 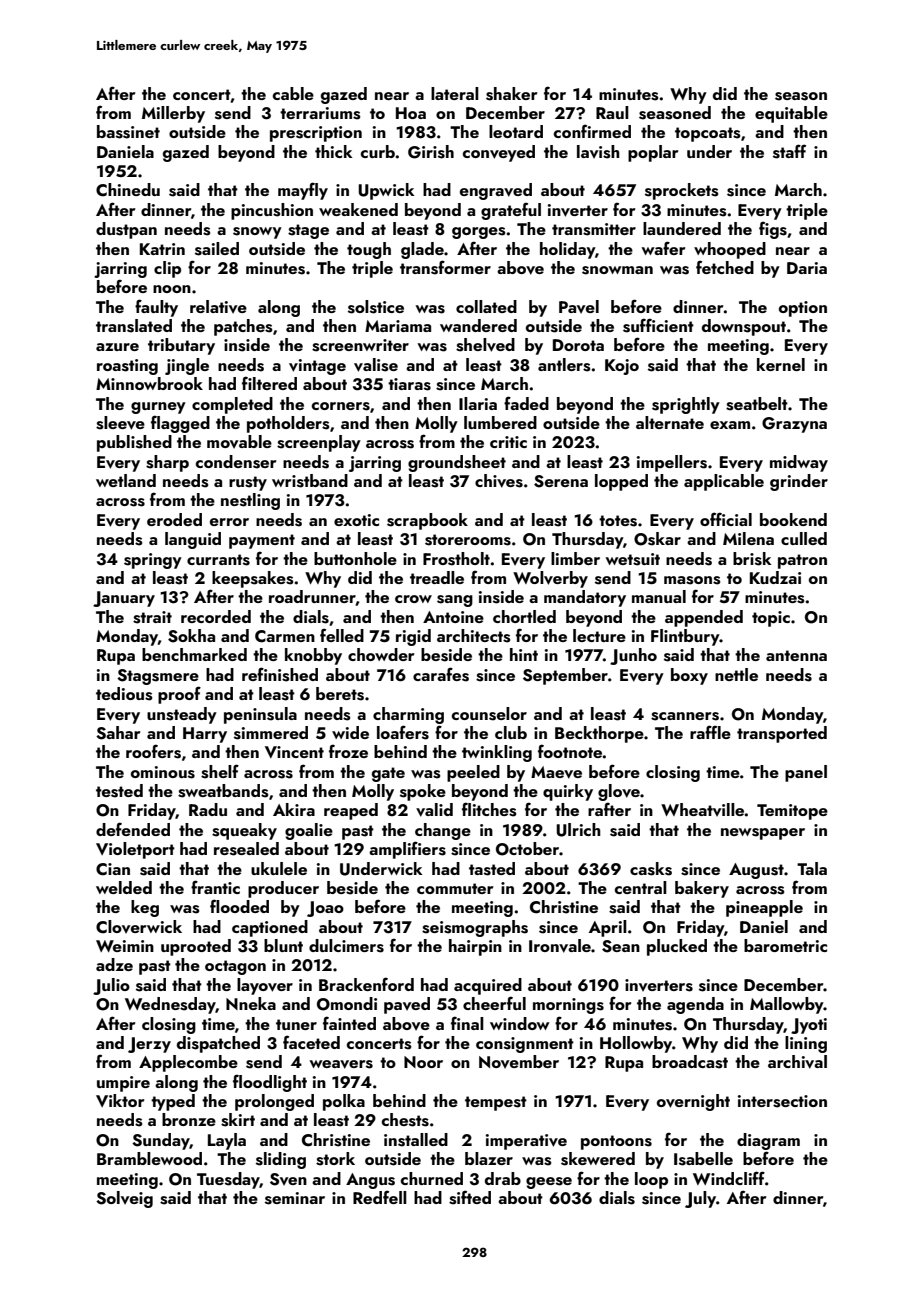 What do you see at coordinates (695, 1005) in the screenshot?
I see `agenda` at bounding box center [695, 1005].
